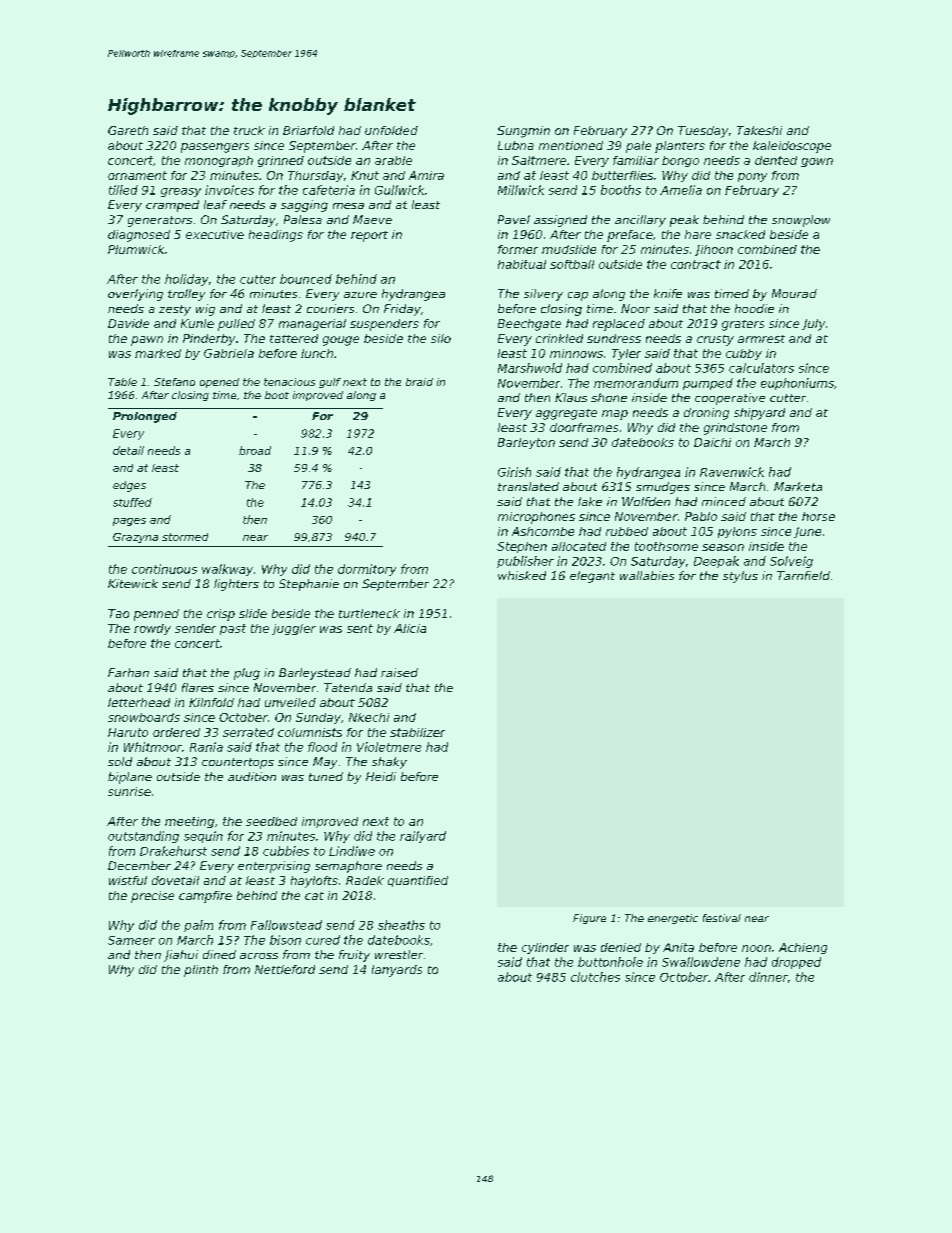 The image size is (952, 1233). What do you see at coordinates (249, 130) in the screenshot?
I see `truck` at bounding box center [249, 130].
